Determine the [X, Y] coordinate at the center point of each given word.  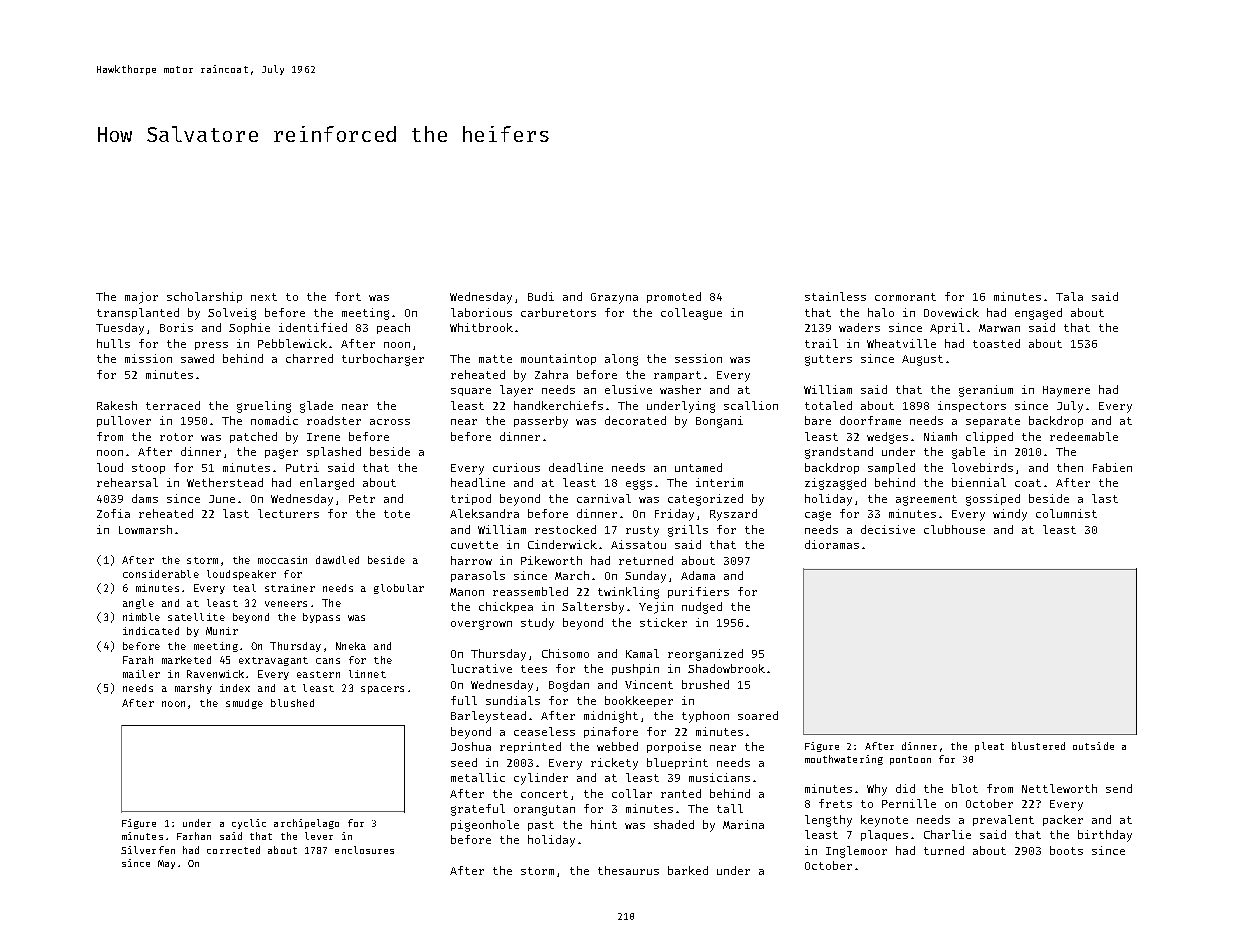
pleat [989, 747]
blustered [1038, 746]
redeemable [1084, 436]
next [264, 297]
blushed [292, 703]
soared [758, 715]
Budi [541, 296]
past [541, 826]
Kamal [642, 653]
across [390, 422]
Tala [1069, 296]
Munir [222, 631]
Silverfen [148, 850]
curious [516, 467]
